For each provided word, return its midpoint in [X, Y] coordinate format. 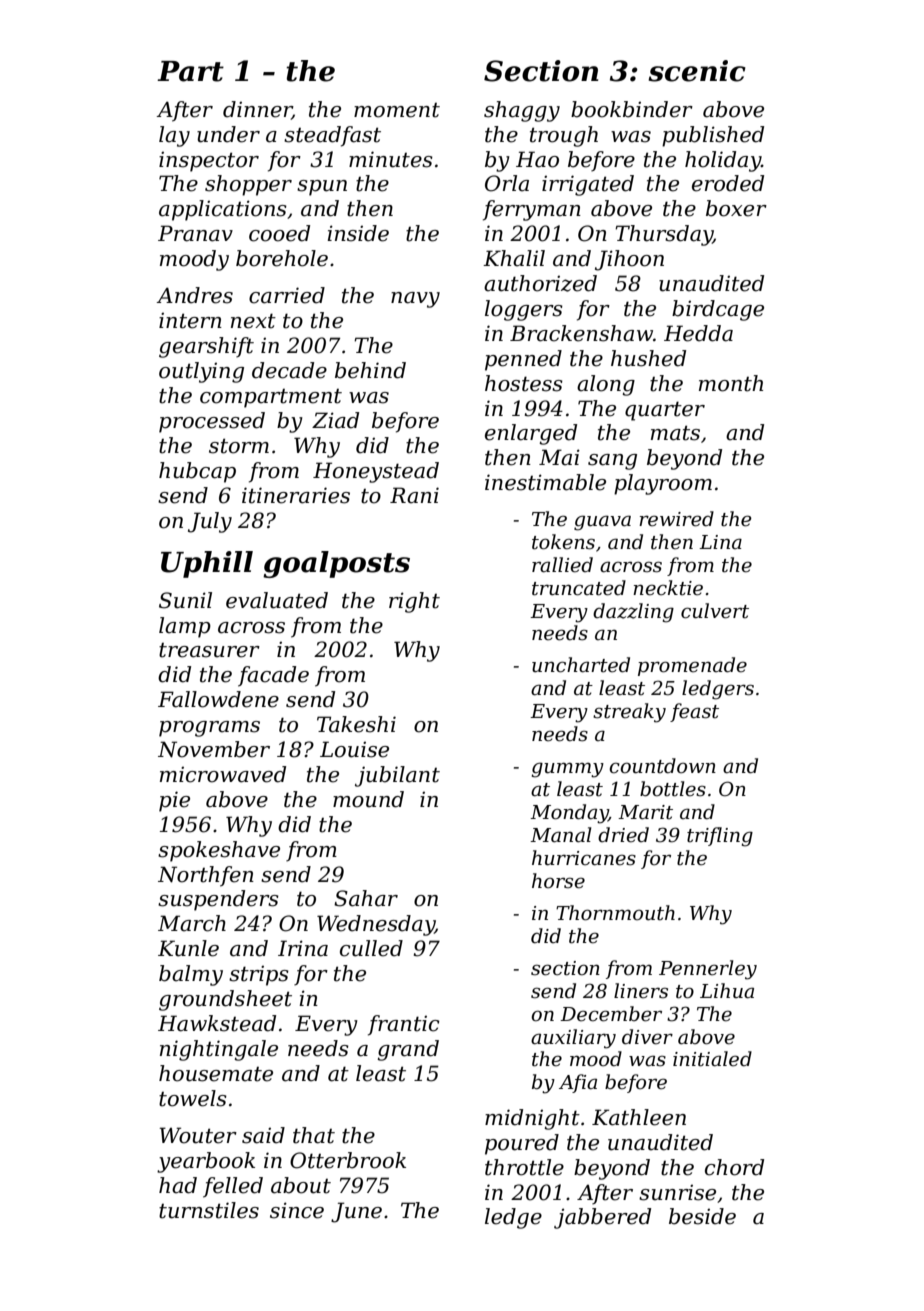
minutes [391, 159]
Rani [414, 495]
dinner [257, 110]
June [356, 1212]
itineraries [296, 495]
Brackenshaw [581, 333]
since [297, 1210]
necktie [668, 588]
